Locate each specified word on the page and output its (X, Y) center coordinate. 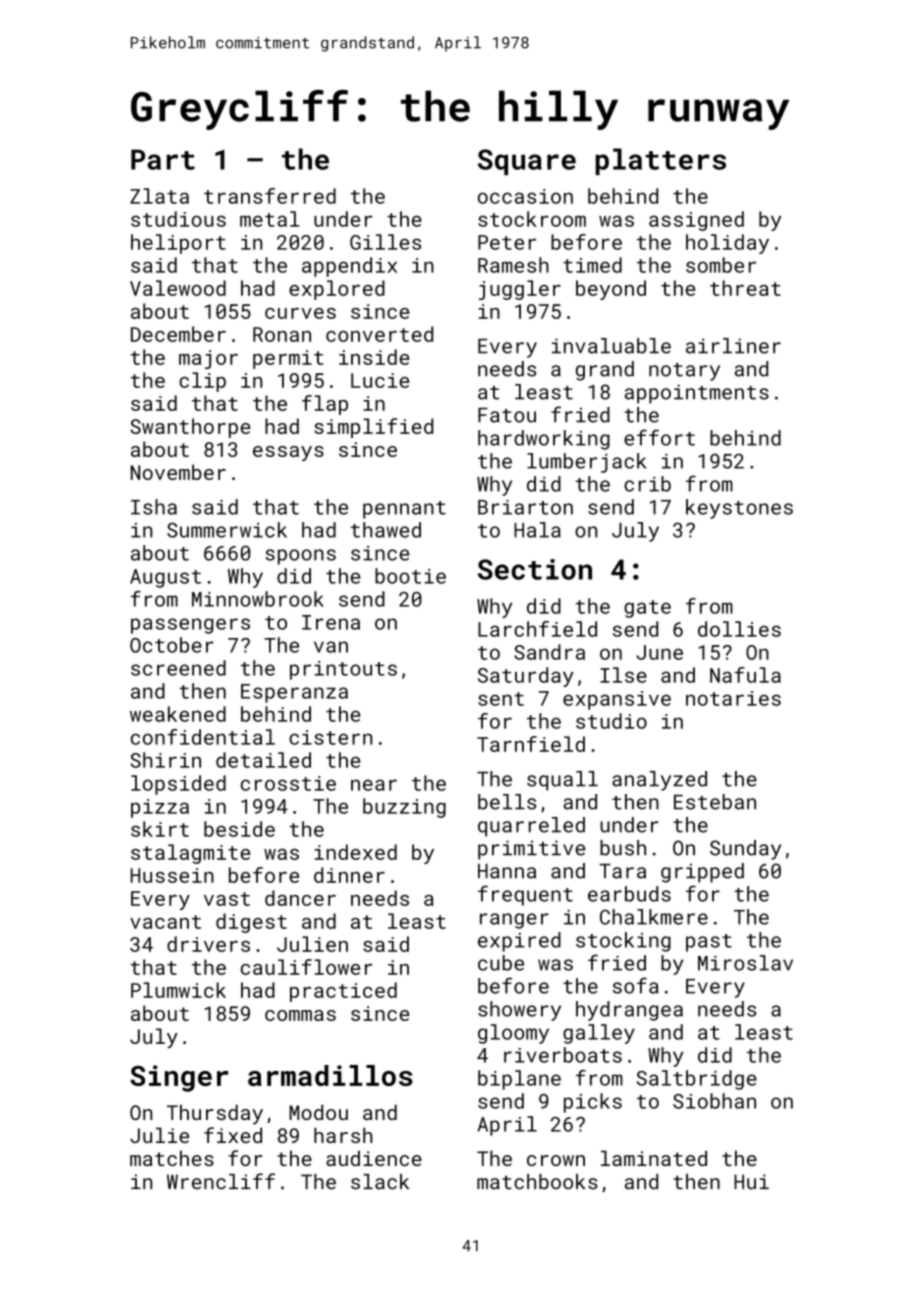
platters (660, 161)
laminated (654, 1158)
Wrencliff (221, 1181)
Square (527, 162)
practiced (343, 992)
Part (163, 159)
